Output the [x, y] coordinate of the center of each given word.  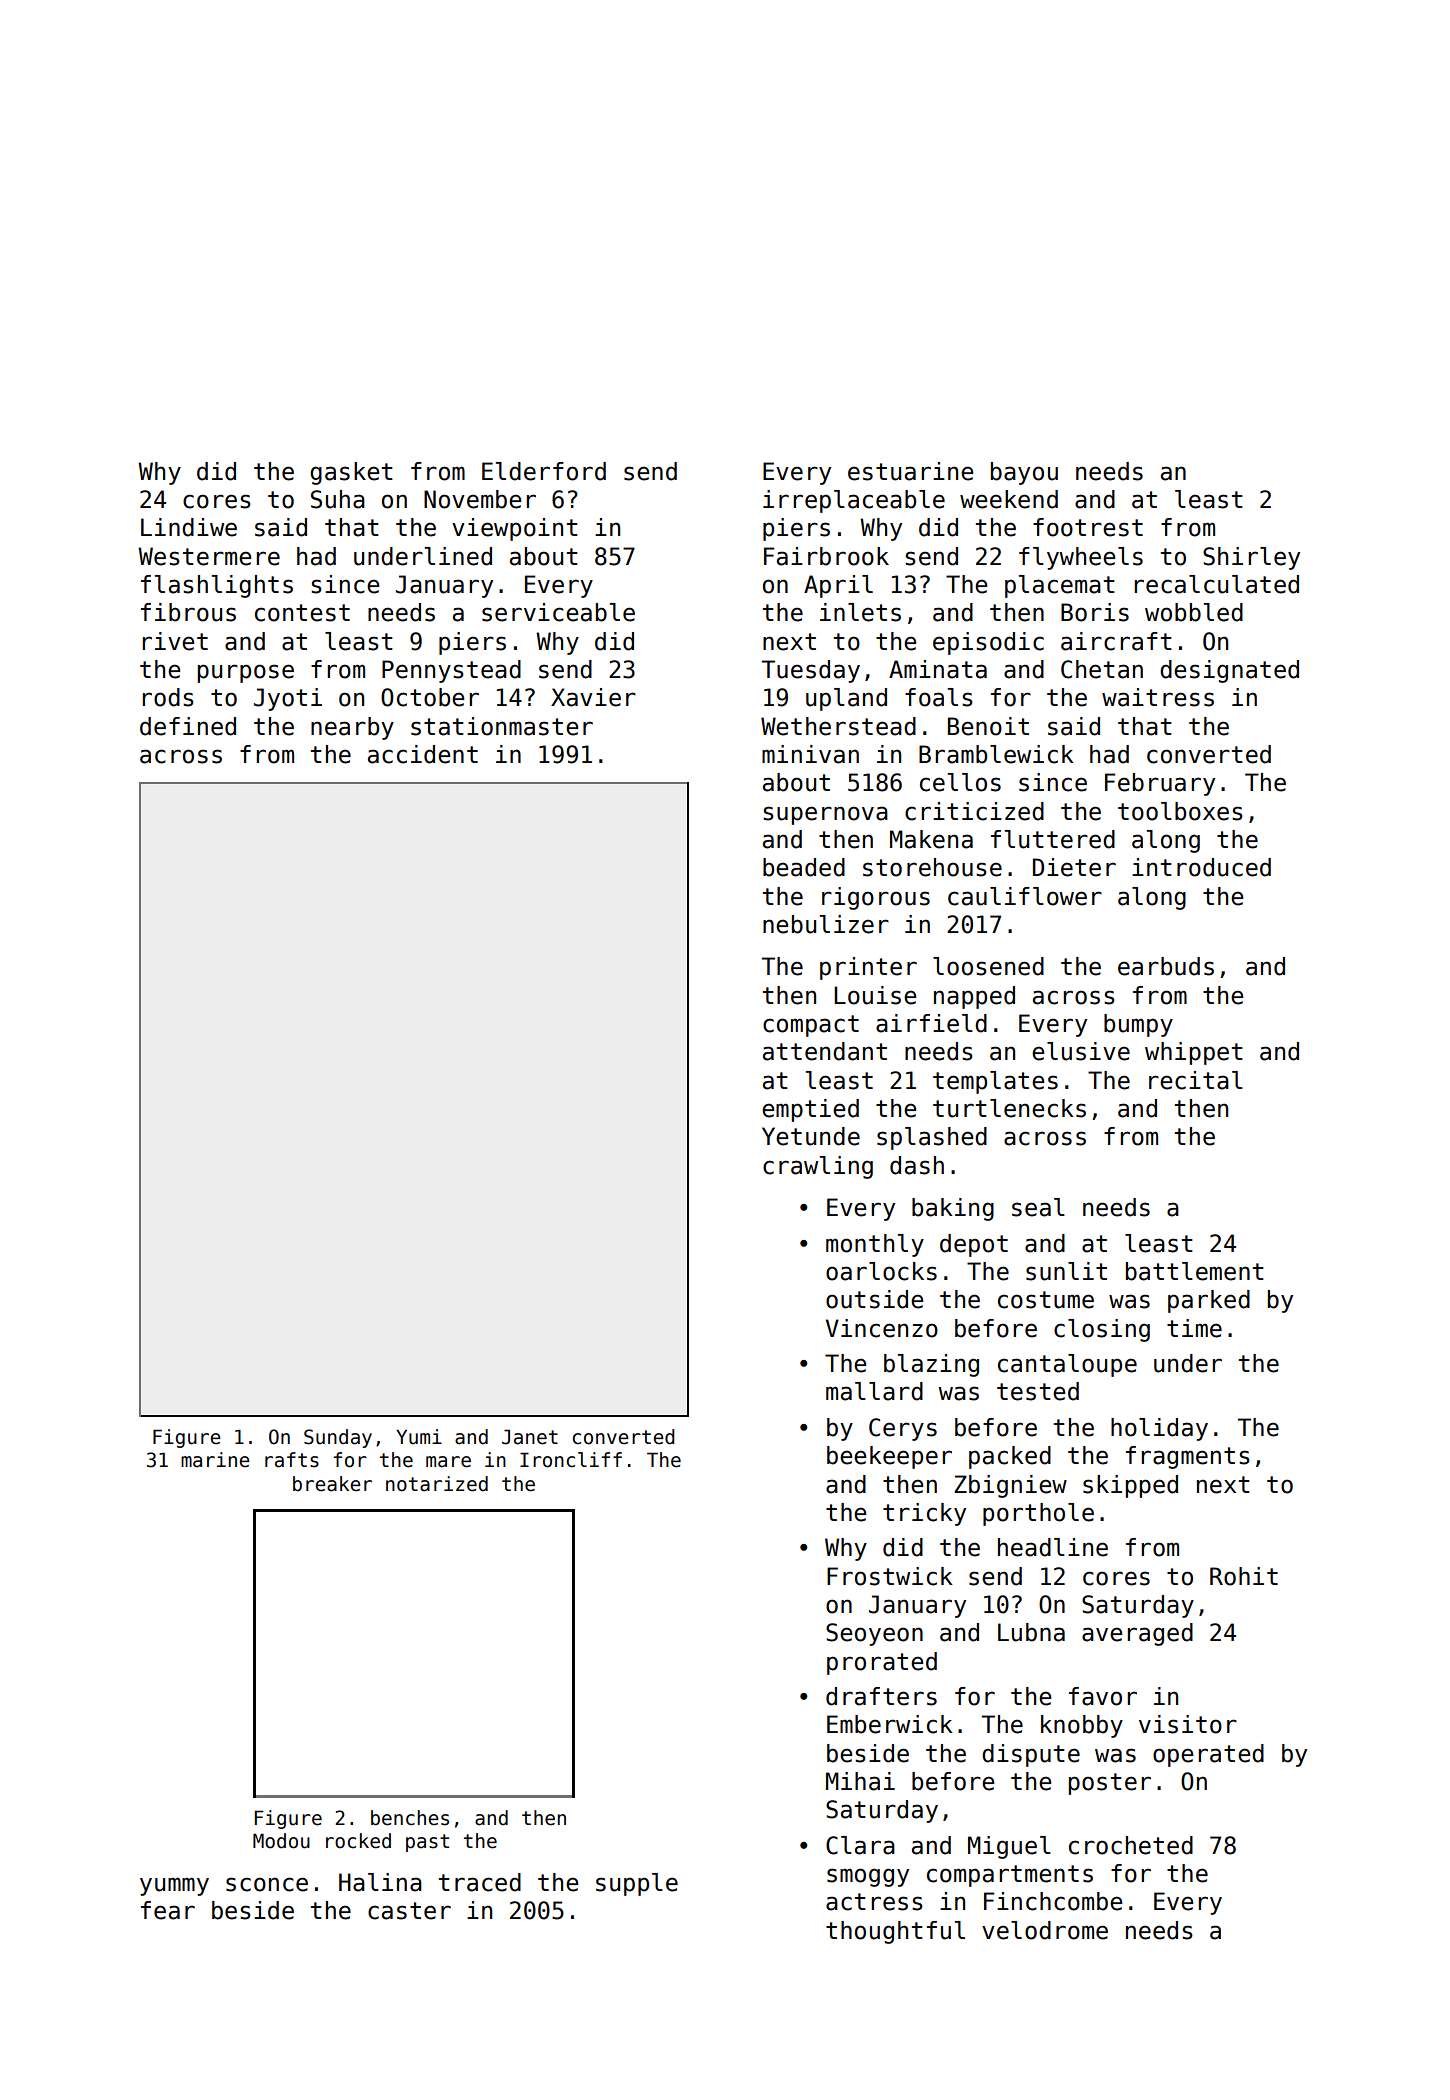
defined [188, 726]
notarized [437, 1484]
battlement [1195, 1271]
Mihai [860, 1781]
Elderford [544, 471]
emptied [810, 1110]
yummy [174, 1886]
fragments [1188, 1457]
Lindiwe [189, 527]
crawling [818, 1167]
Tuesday [811, 671]
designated [1229, 671]
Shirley [1251, 558]
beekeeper [889, 1457]
